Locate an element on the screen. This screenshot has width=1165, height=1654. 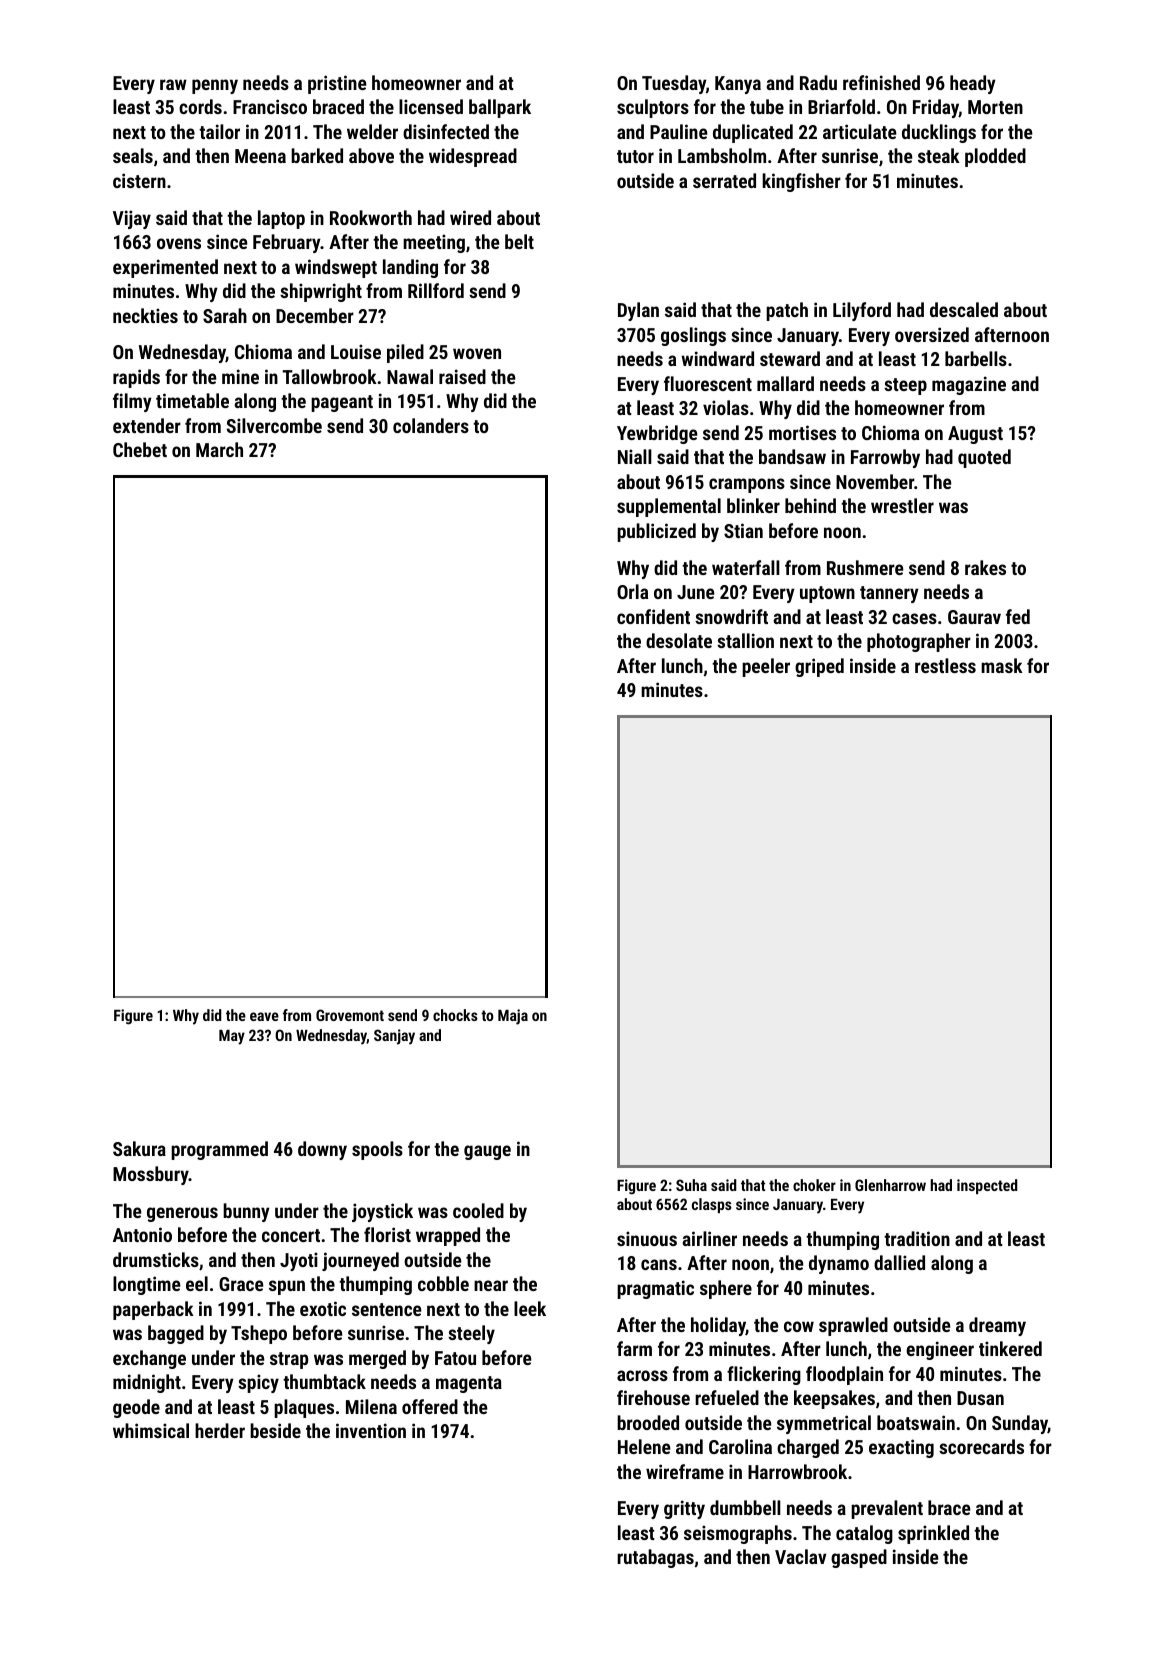
beside is located at coordinates (275, 1430).
